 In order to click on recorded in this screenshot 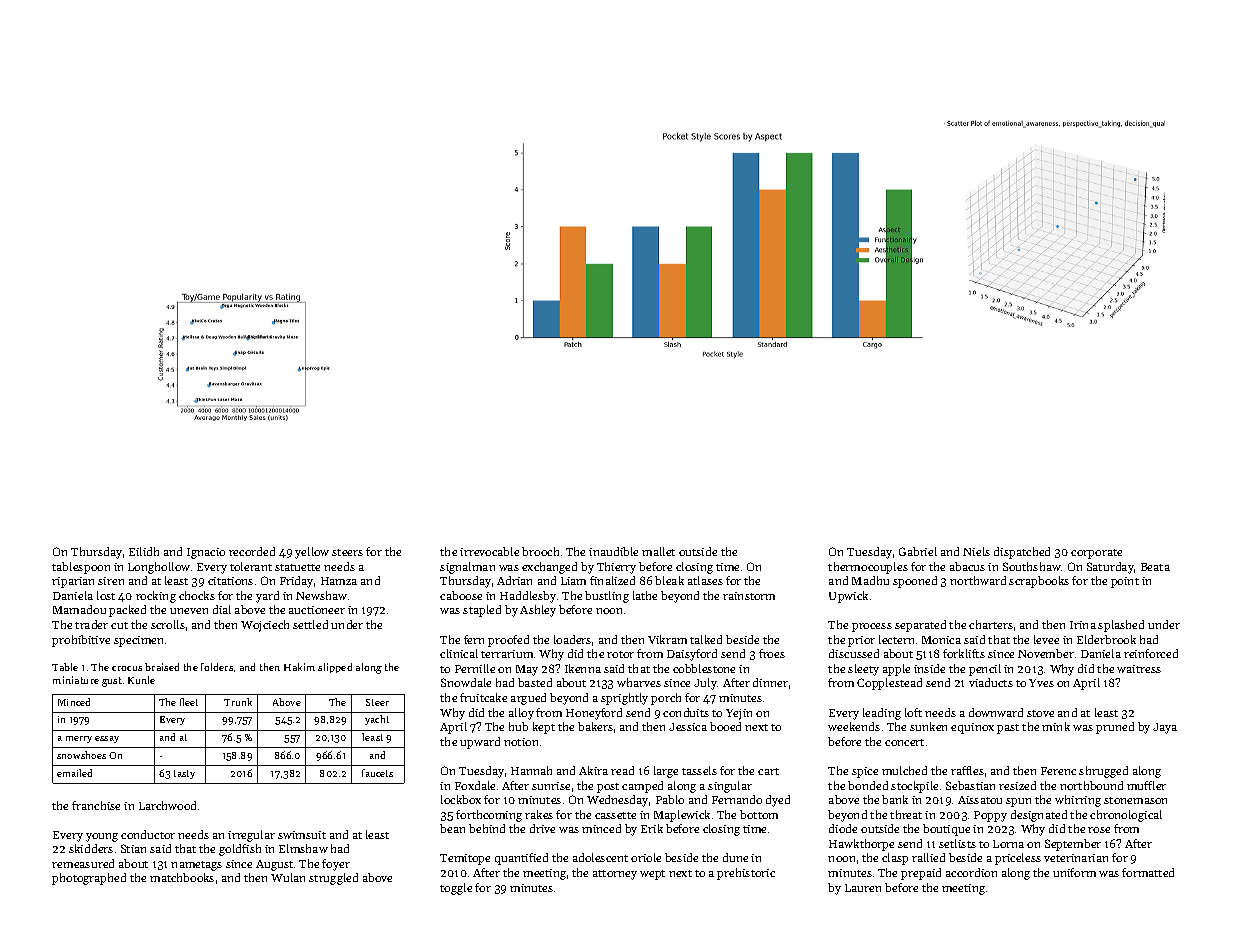, I will do `click(252, 551)`.
